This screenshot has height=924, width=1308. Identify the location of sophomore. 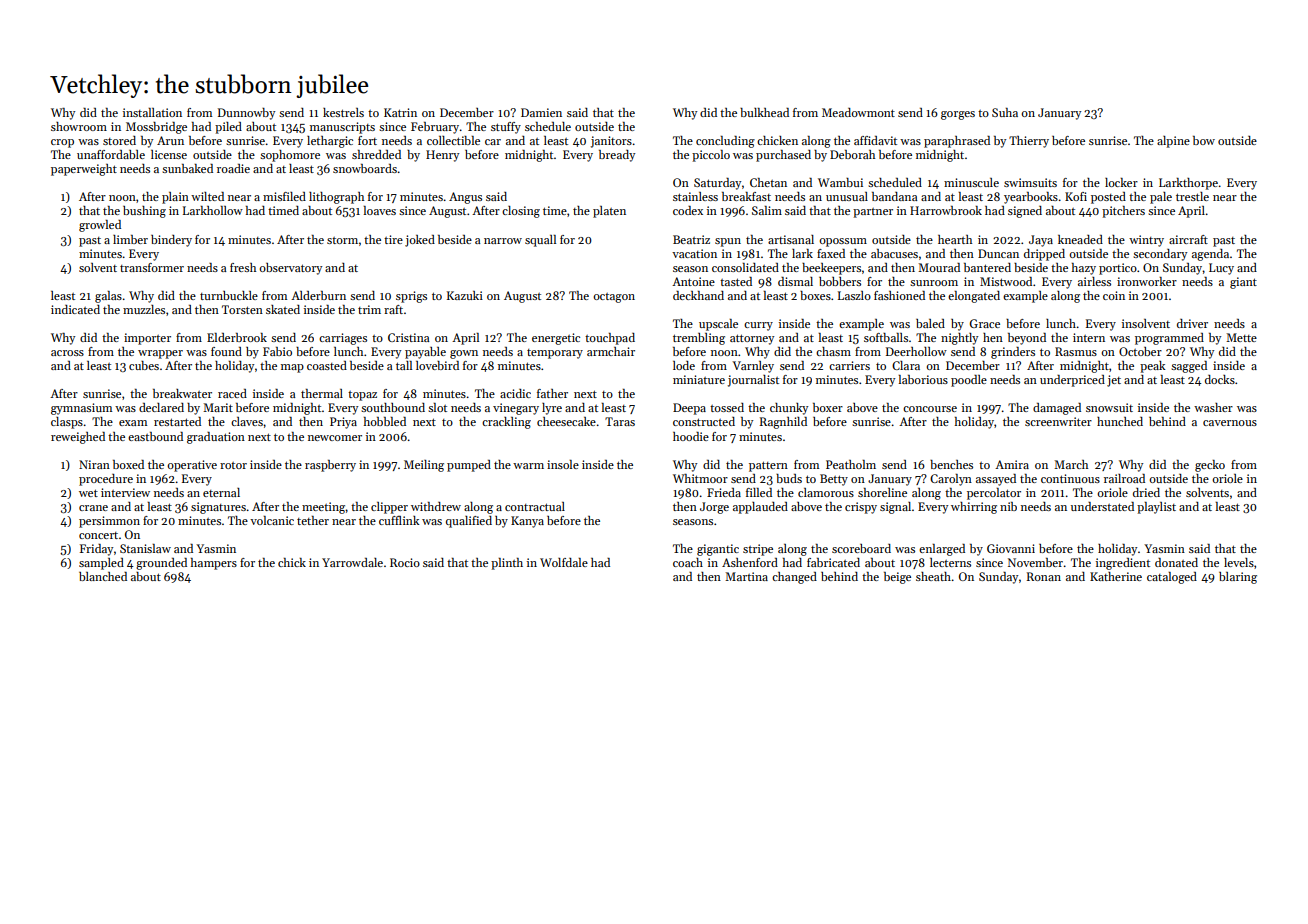
(290, 156).
